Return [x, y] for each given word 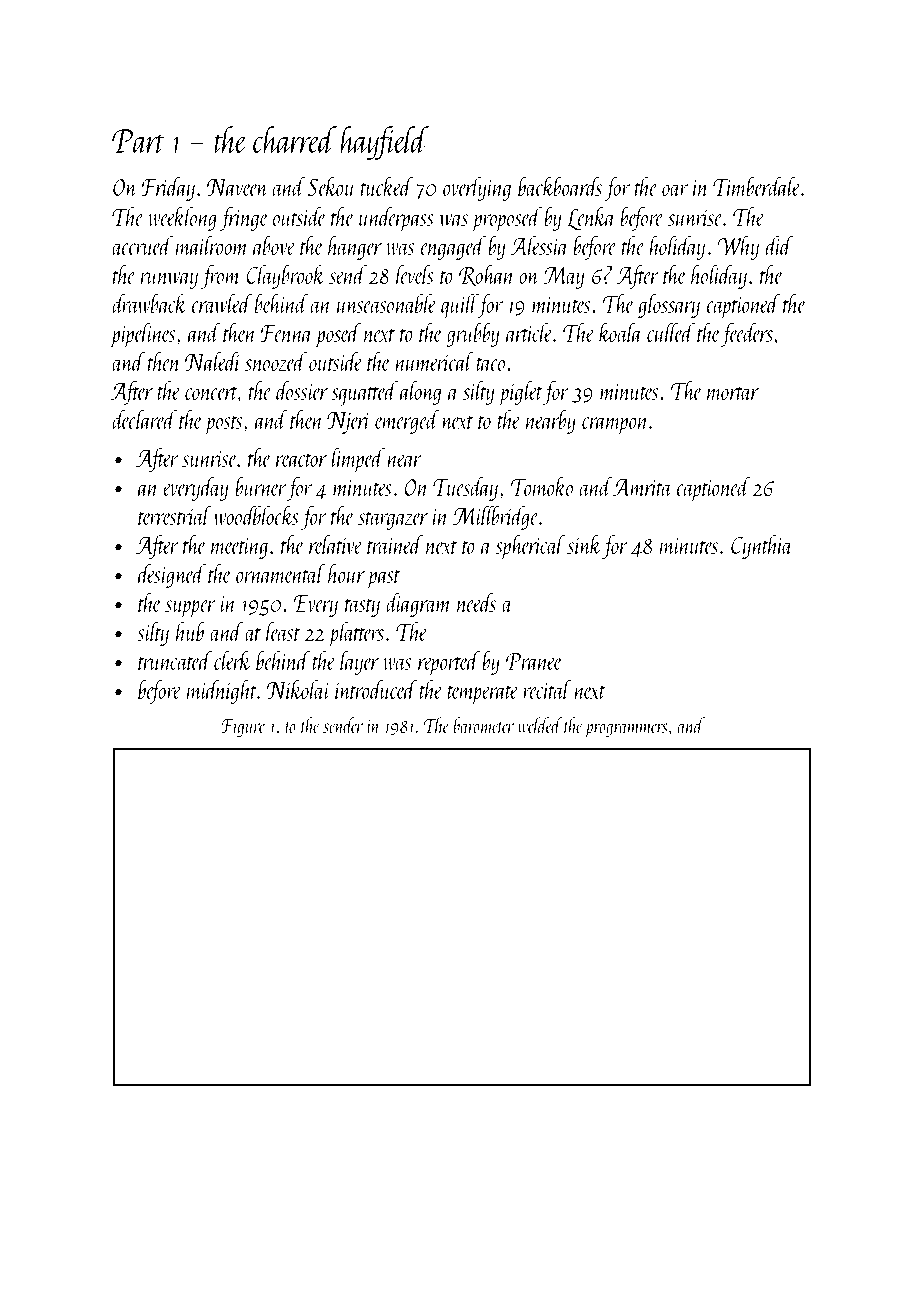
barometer [483, 725]
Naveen [237, 187]
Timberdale [757, 186]
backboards [560, 186]
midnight [222, 691]
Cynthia [762, 546]
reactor [301, 460]
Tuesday [465, 488]
